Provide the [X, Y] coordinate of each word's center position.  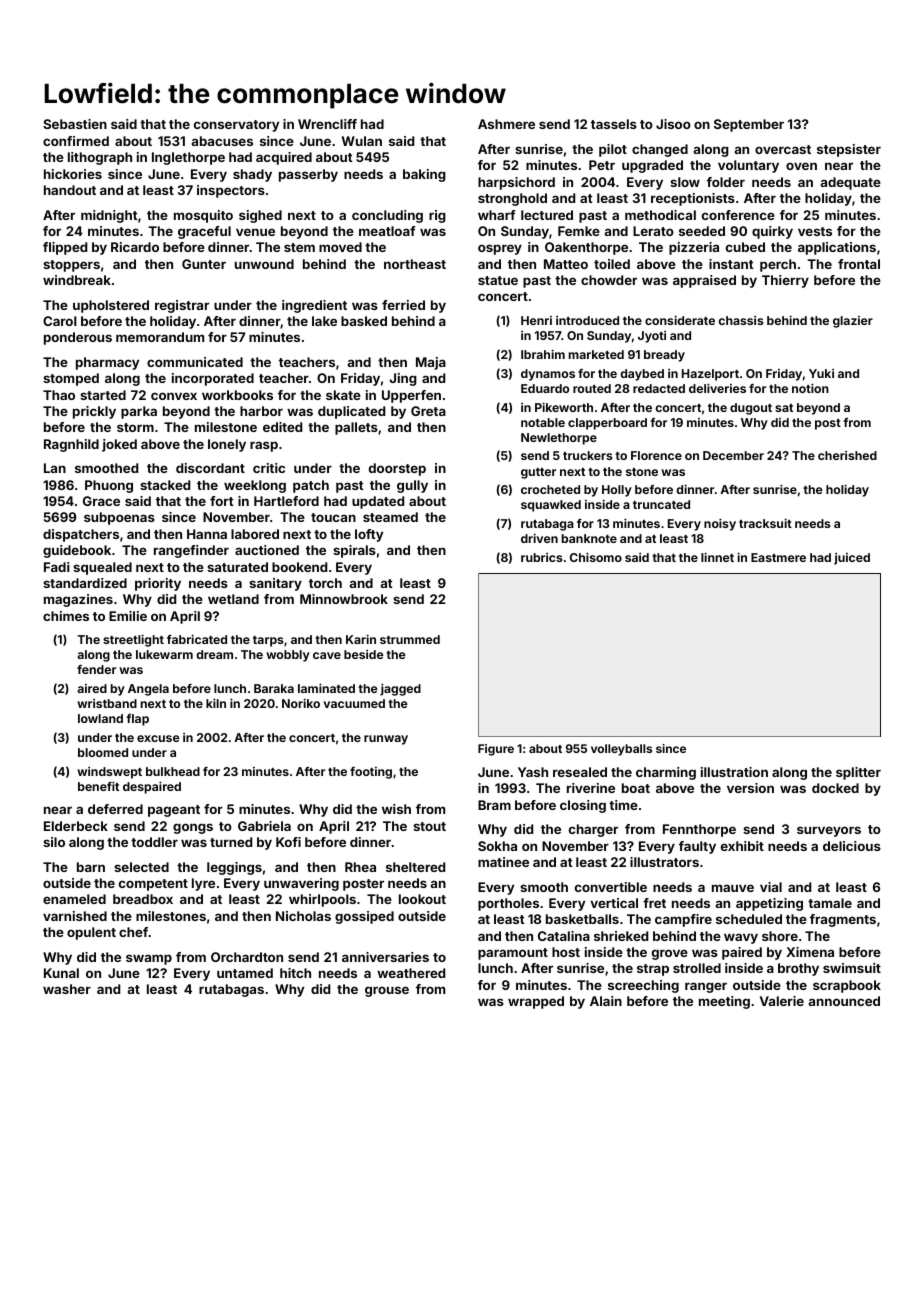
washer [67, 989]
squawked [551, 506]
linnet [717, 557]
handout [70, 190]
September [749, 125]
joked [119, 445]
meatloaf [387, 231]
